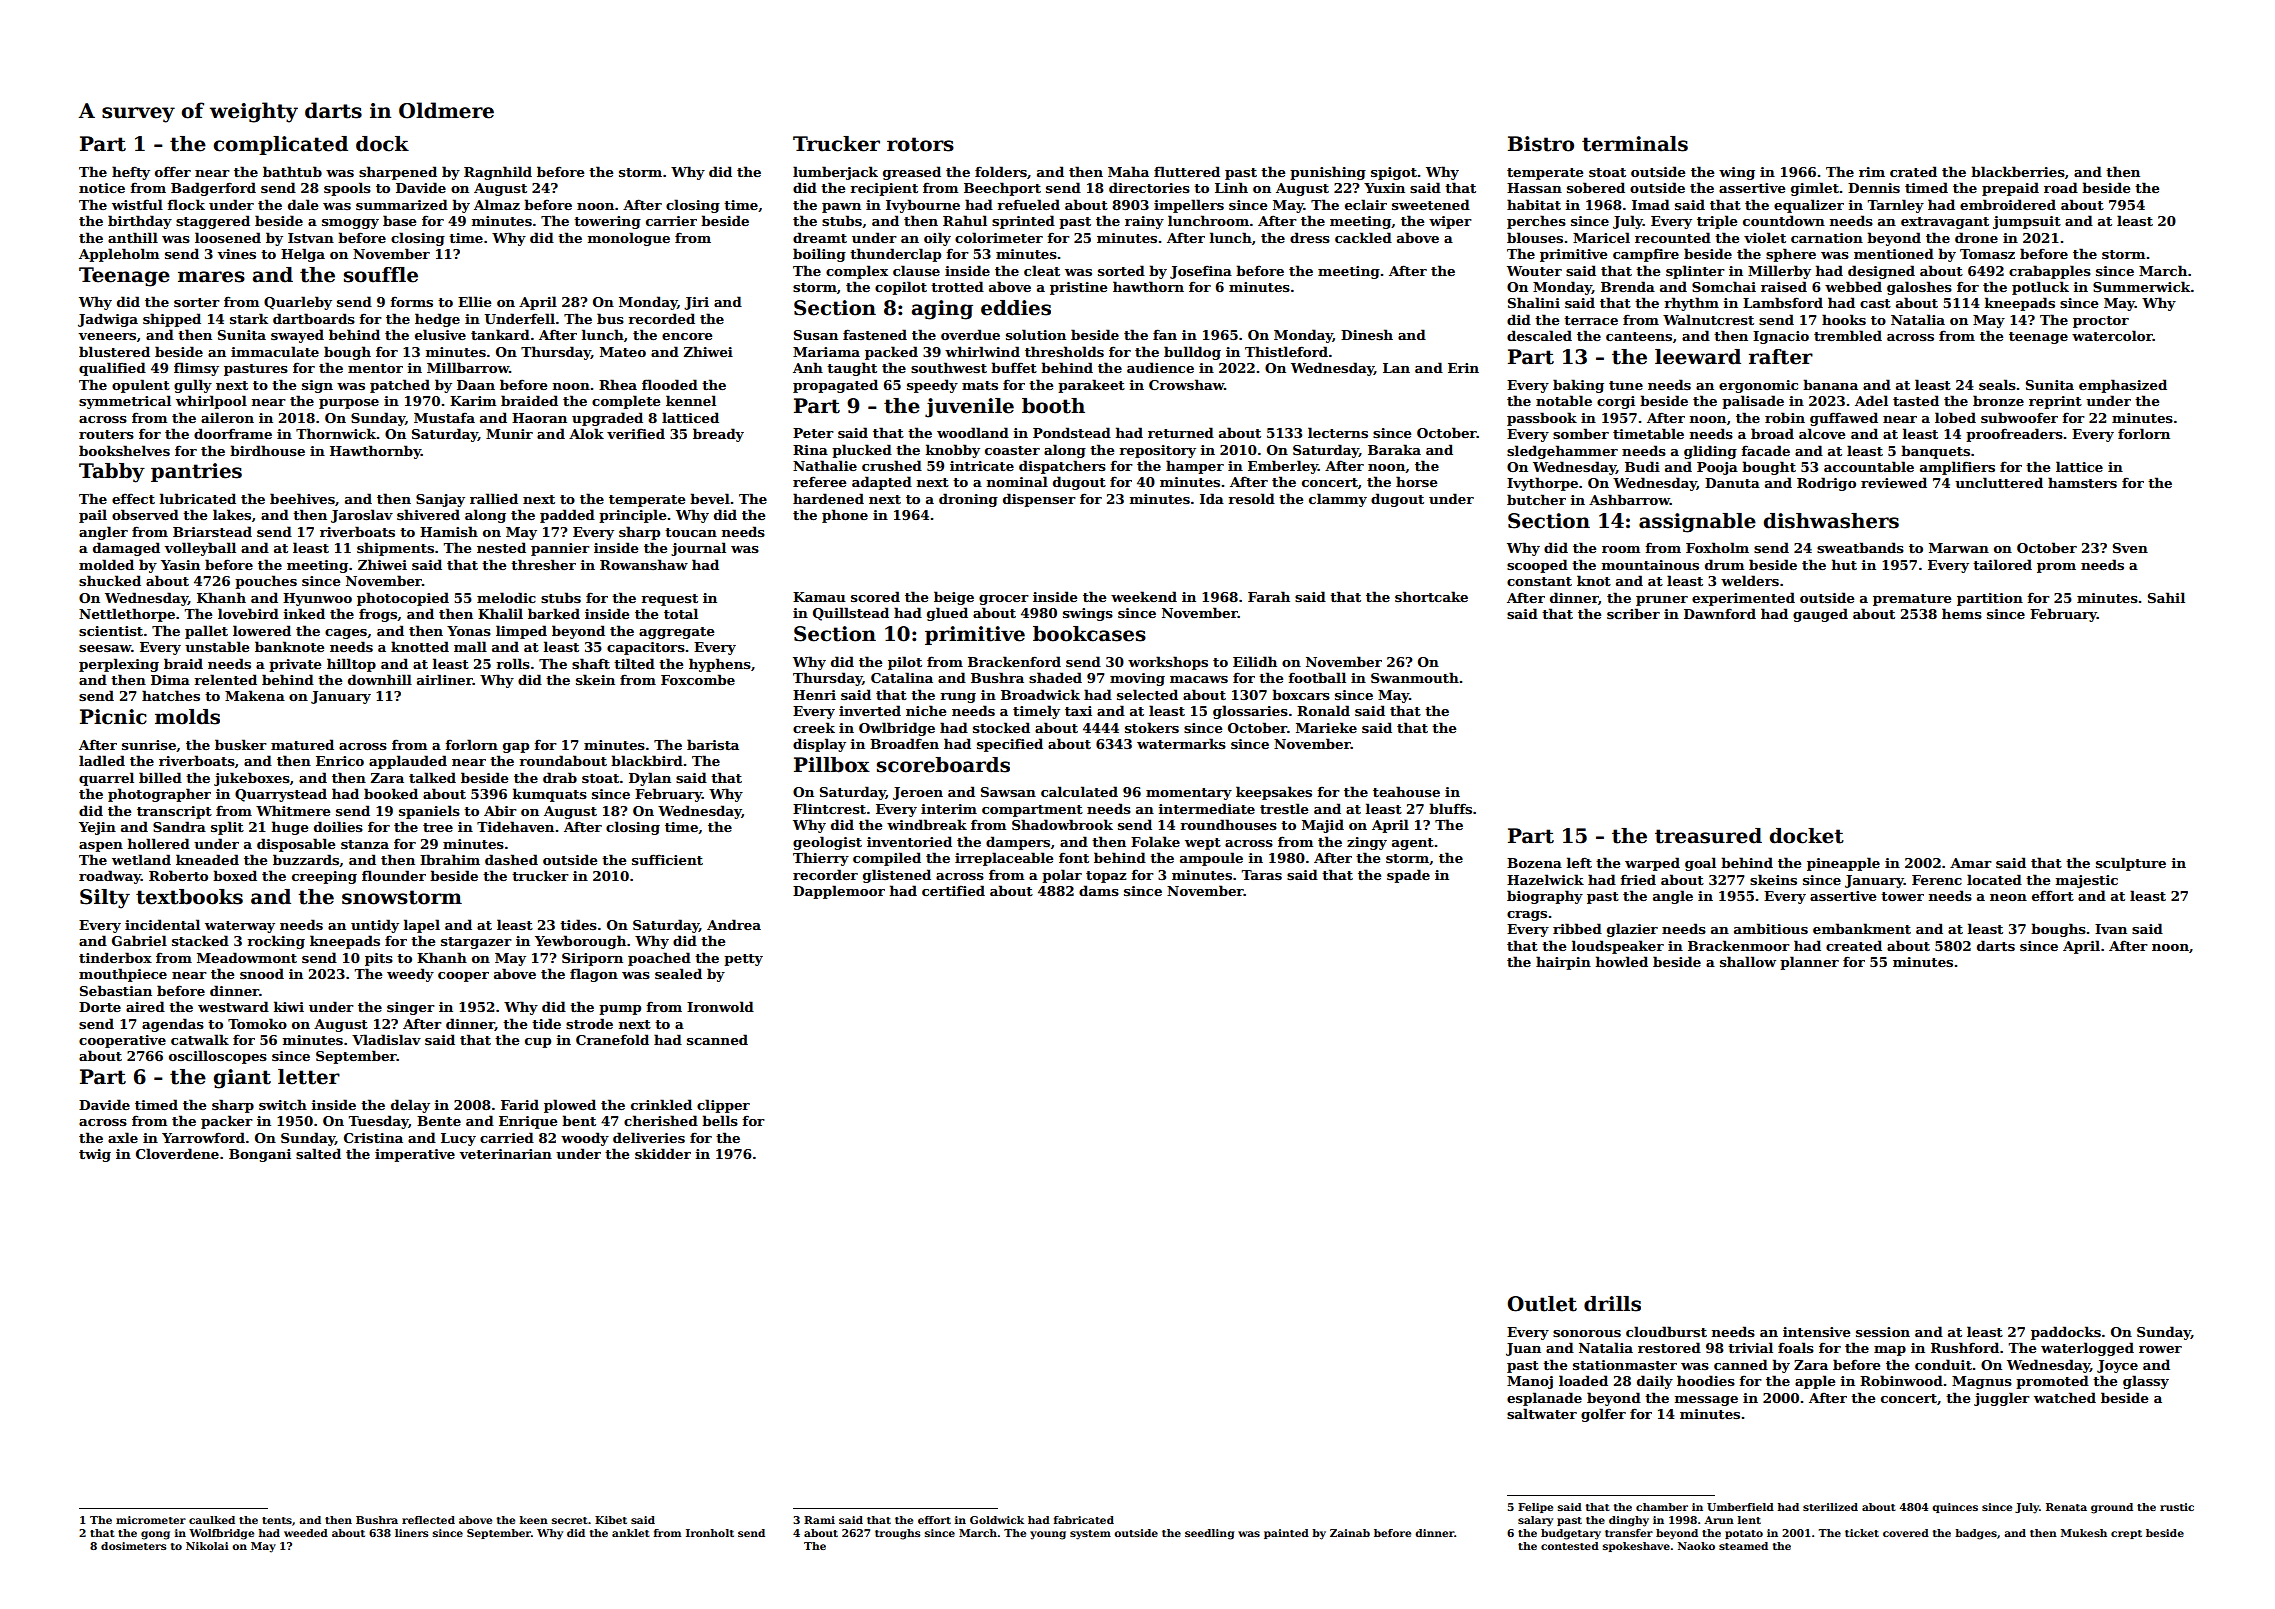 The width and height of the image is (2275, 1609). What do you see at coordinates (474, 301) in the image?
I see `Ellie` at bounding box center [474, 301].
